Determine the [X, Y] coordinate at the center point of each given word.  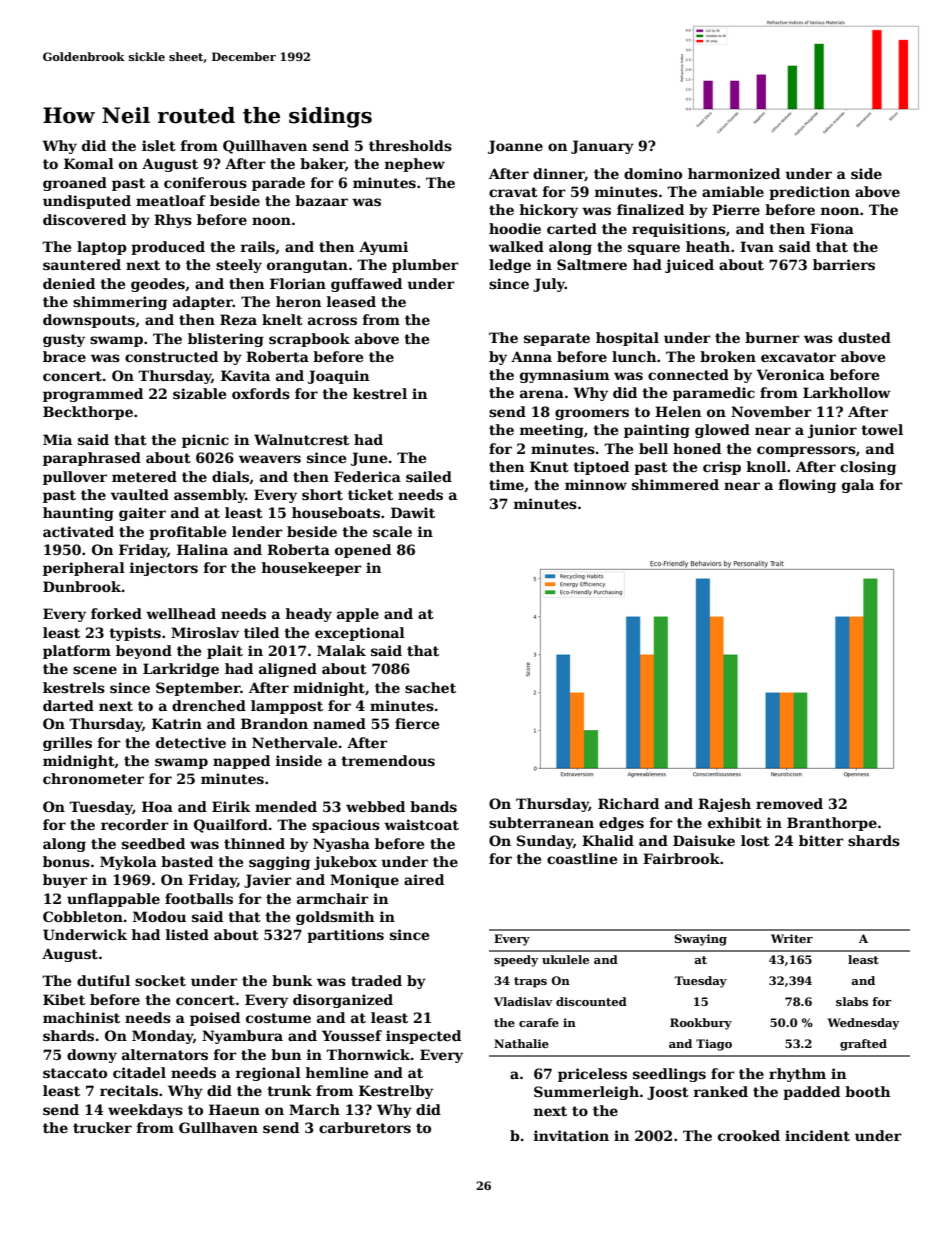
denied [69, 283]
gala [858, 486]
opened [363, 551]
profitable [187, 533]
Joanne [515, 147]
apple [358, 615]
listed [187, 934]
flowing [807, 486]
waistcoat [421, 824]
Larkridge [181, 670]
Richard [628, 803]
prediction [809, 193]
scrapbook [309, 340]
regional [268, 1074]
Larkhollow [847, 392]
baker [322, 164]
